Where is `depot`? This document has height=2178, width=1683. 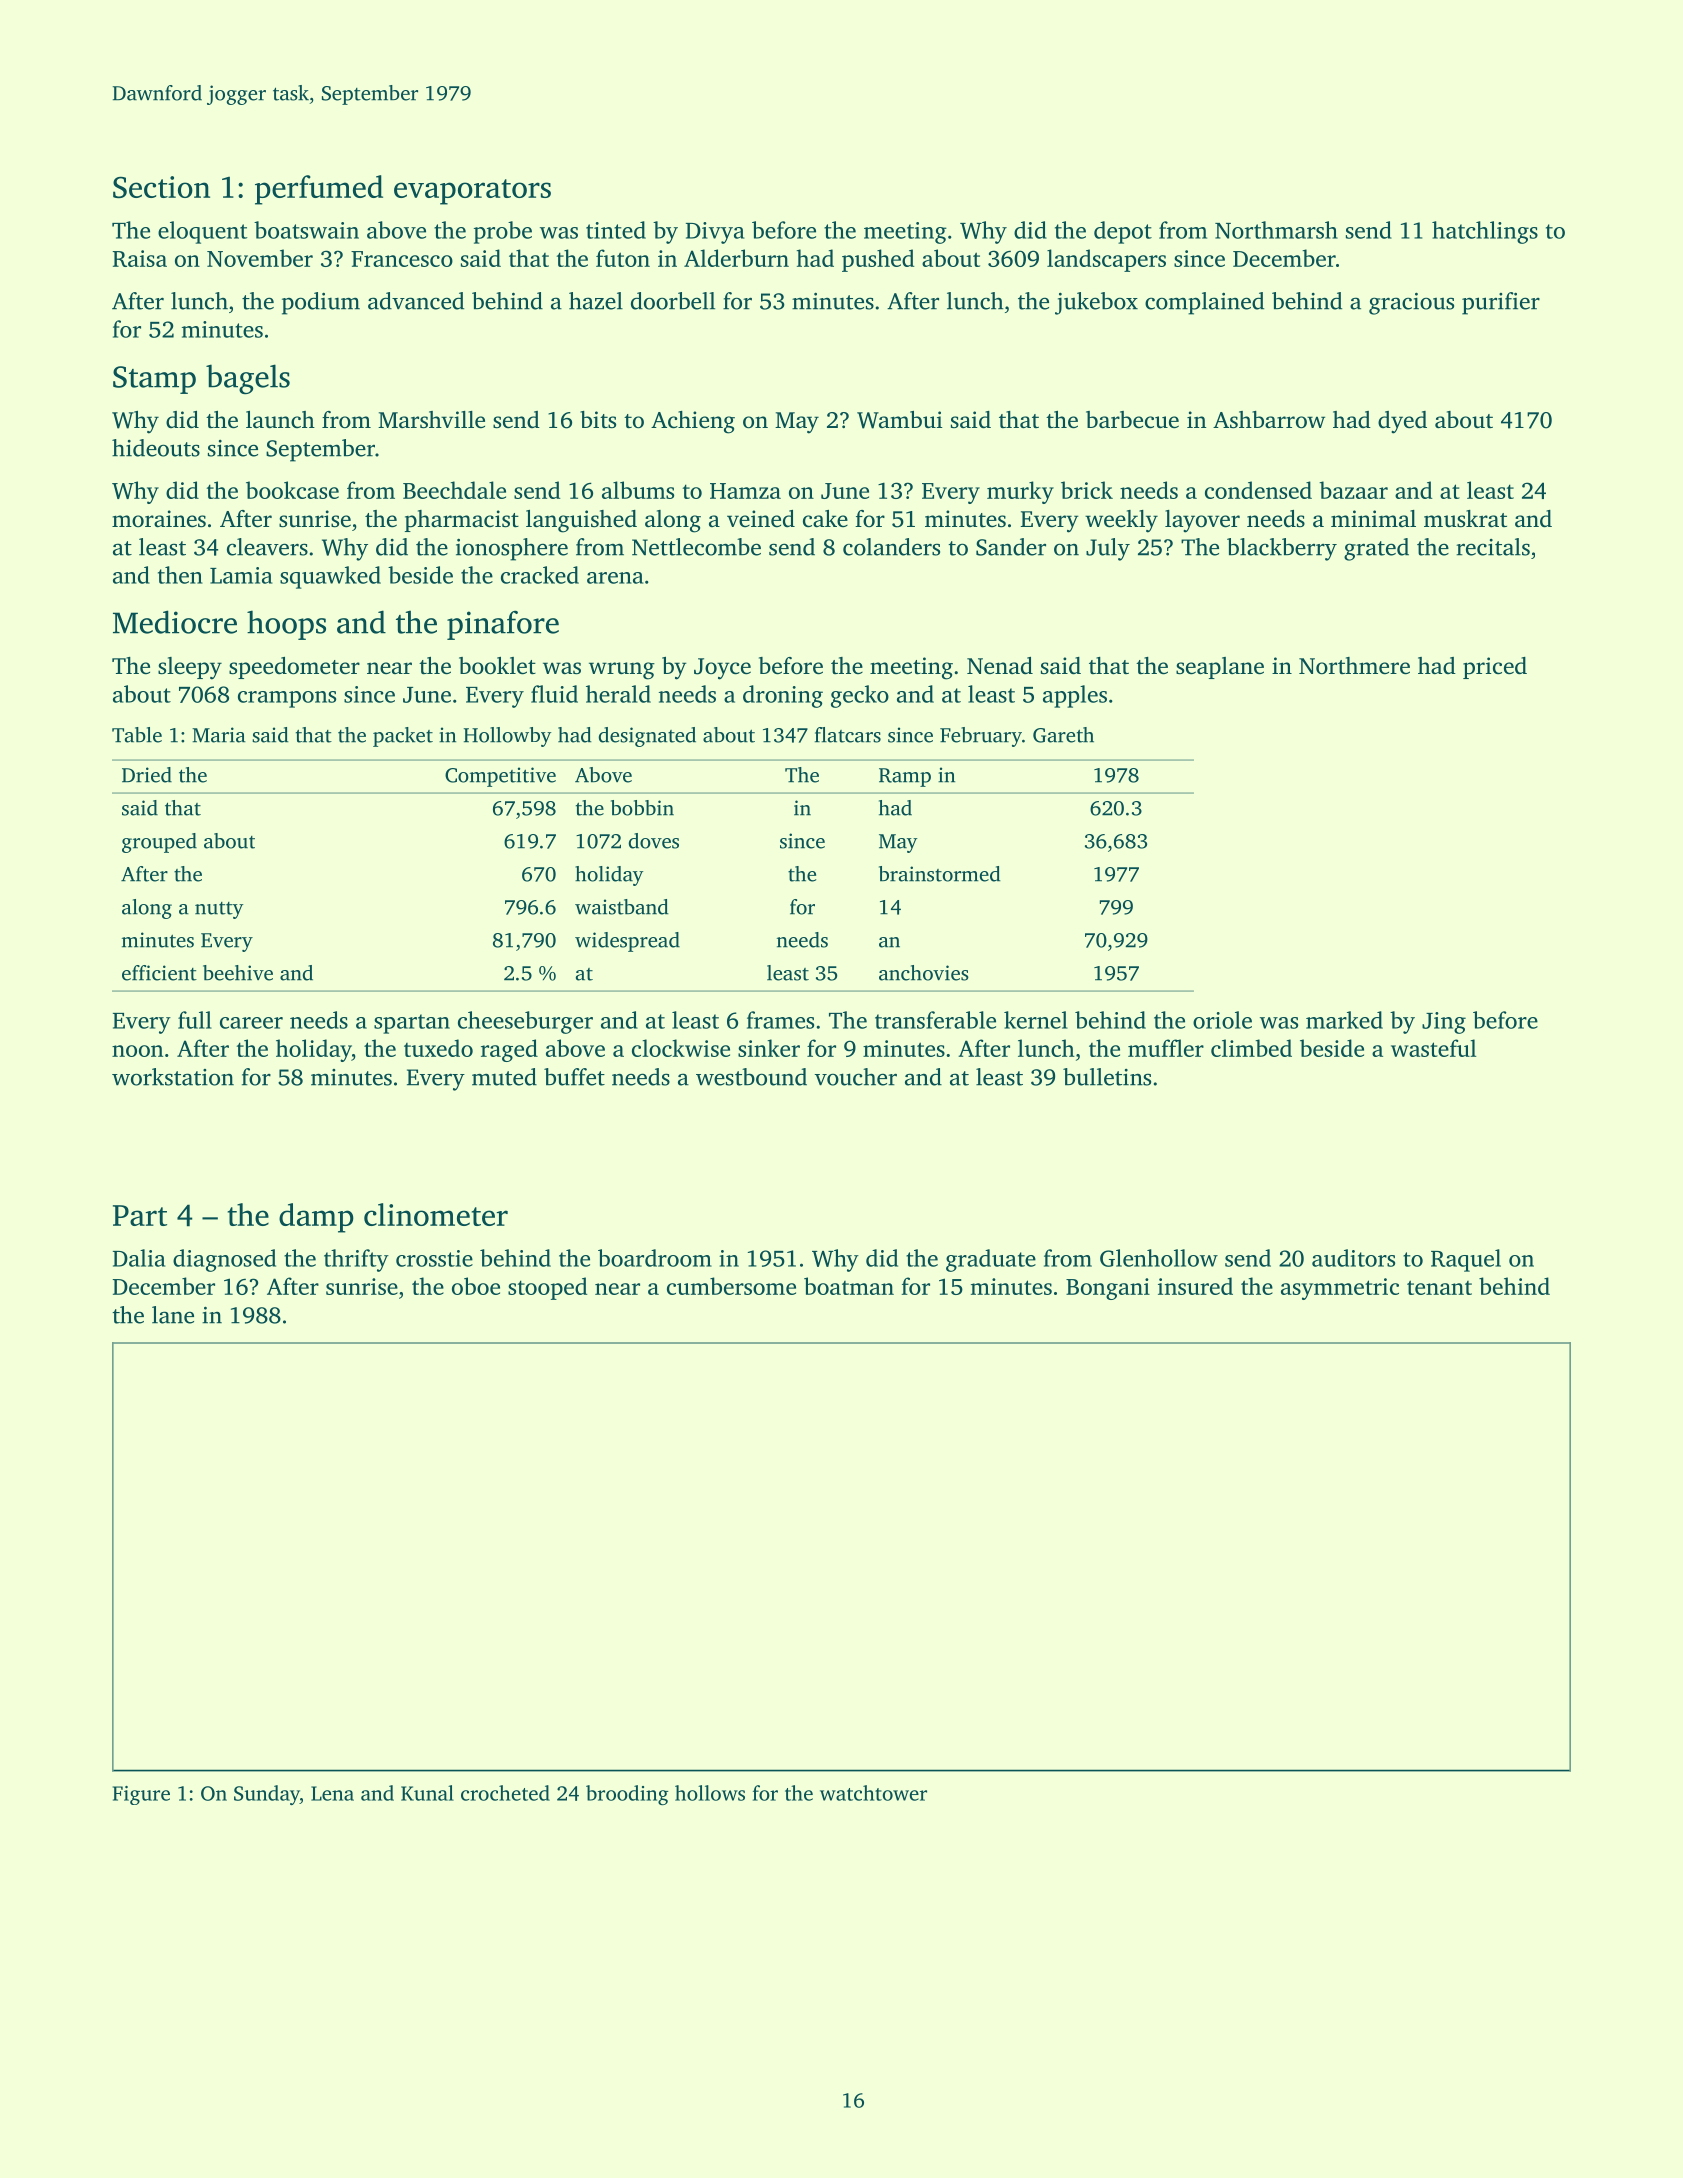 depot is located at coordinates (1123, 232).
